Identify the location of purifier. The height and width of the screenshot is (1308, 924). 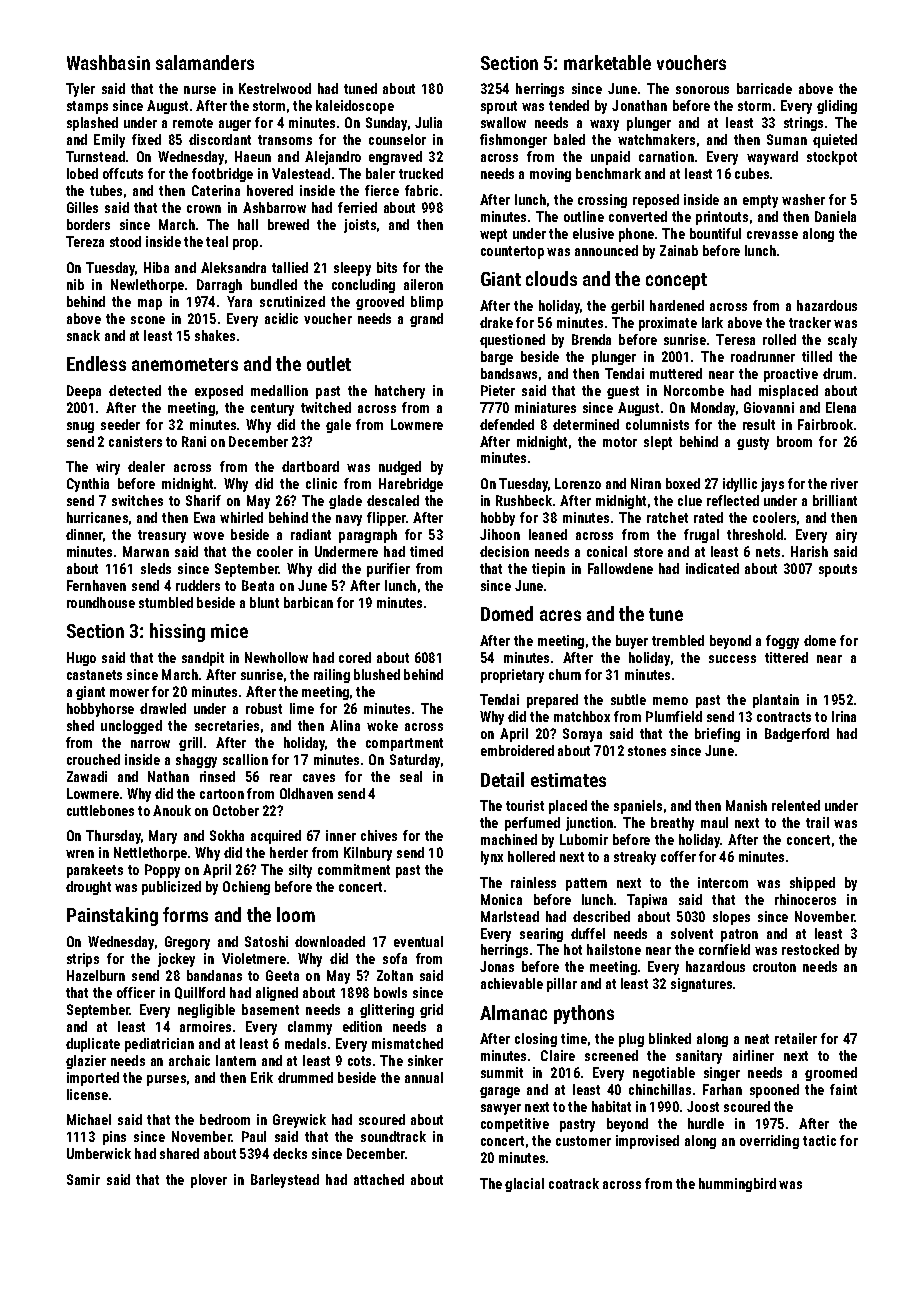
(388, 570).
